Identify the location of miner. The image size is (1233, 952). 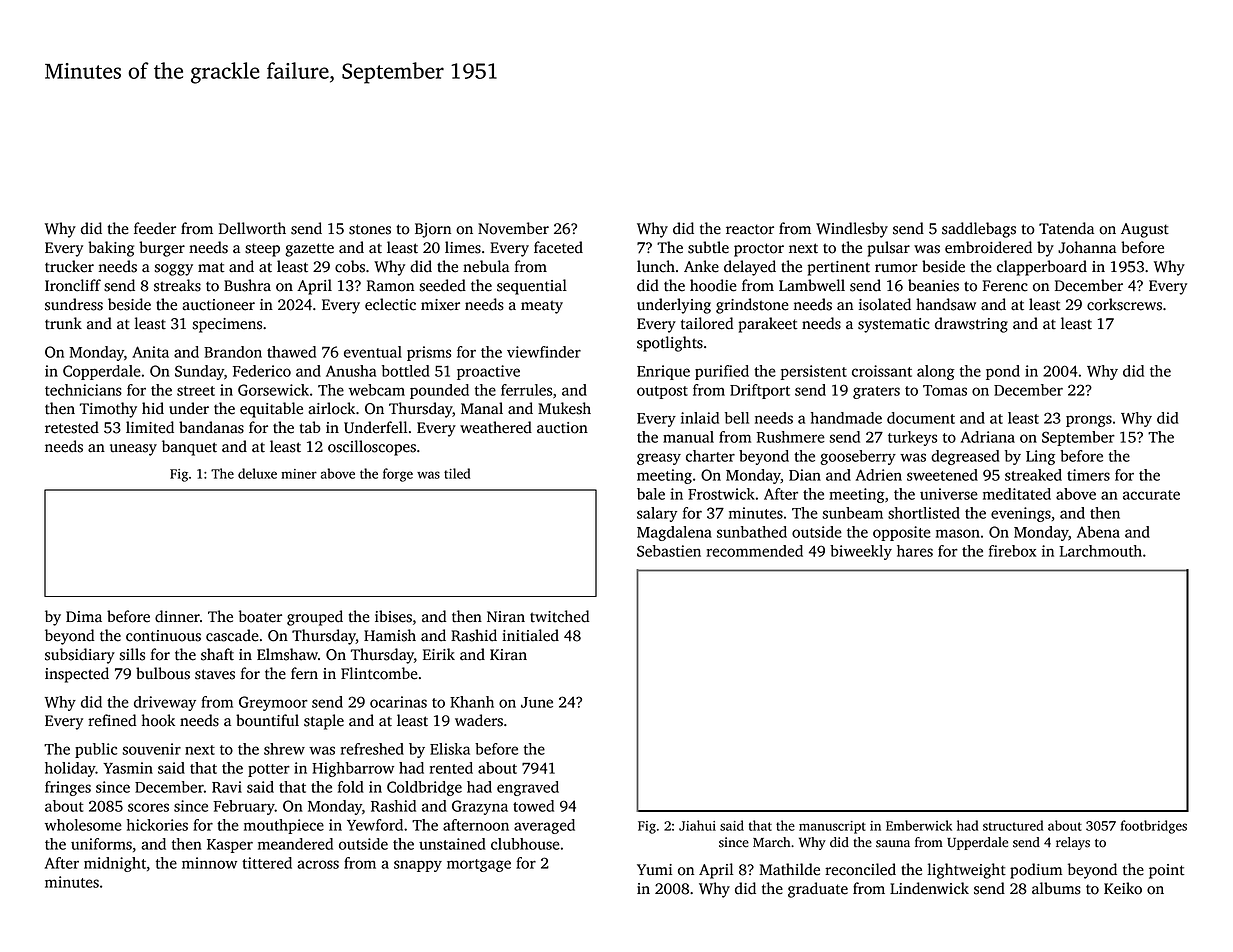
(299, 474).
